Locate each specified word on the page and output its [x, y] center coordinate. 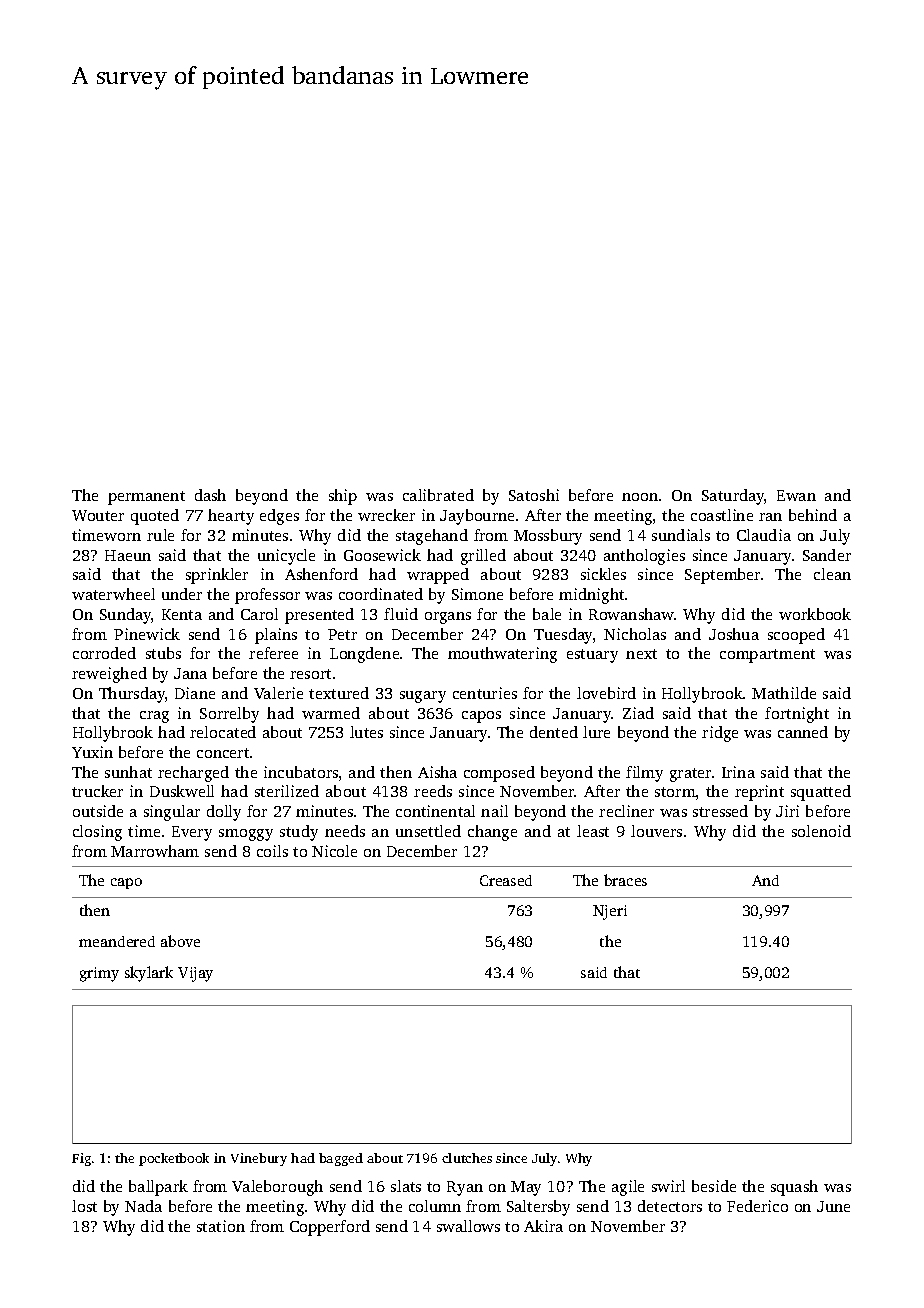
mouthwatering [502, 655]
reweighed [109, 675]
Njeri [610, 912]
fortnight [797, 715]
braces [625, 880]
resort [310, 674]
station [221, 1226]
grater [690, 775]
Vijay [195, 974]
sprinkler [217, 576]
